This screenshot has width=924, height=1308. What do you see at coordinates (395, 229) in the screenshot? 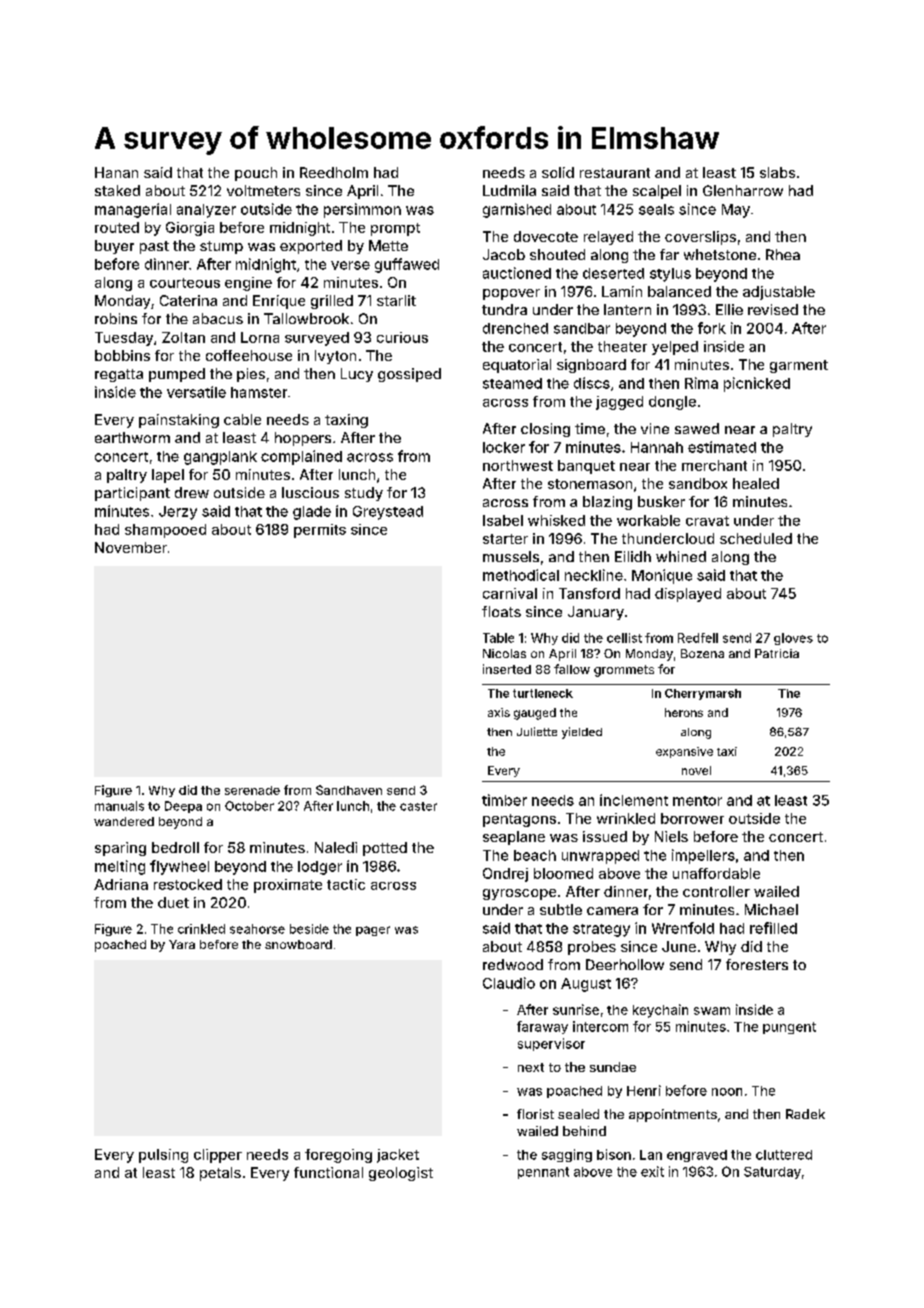
I see `prompt` at bounding box center [395, 229].
